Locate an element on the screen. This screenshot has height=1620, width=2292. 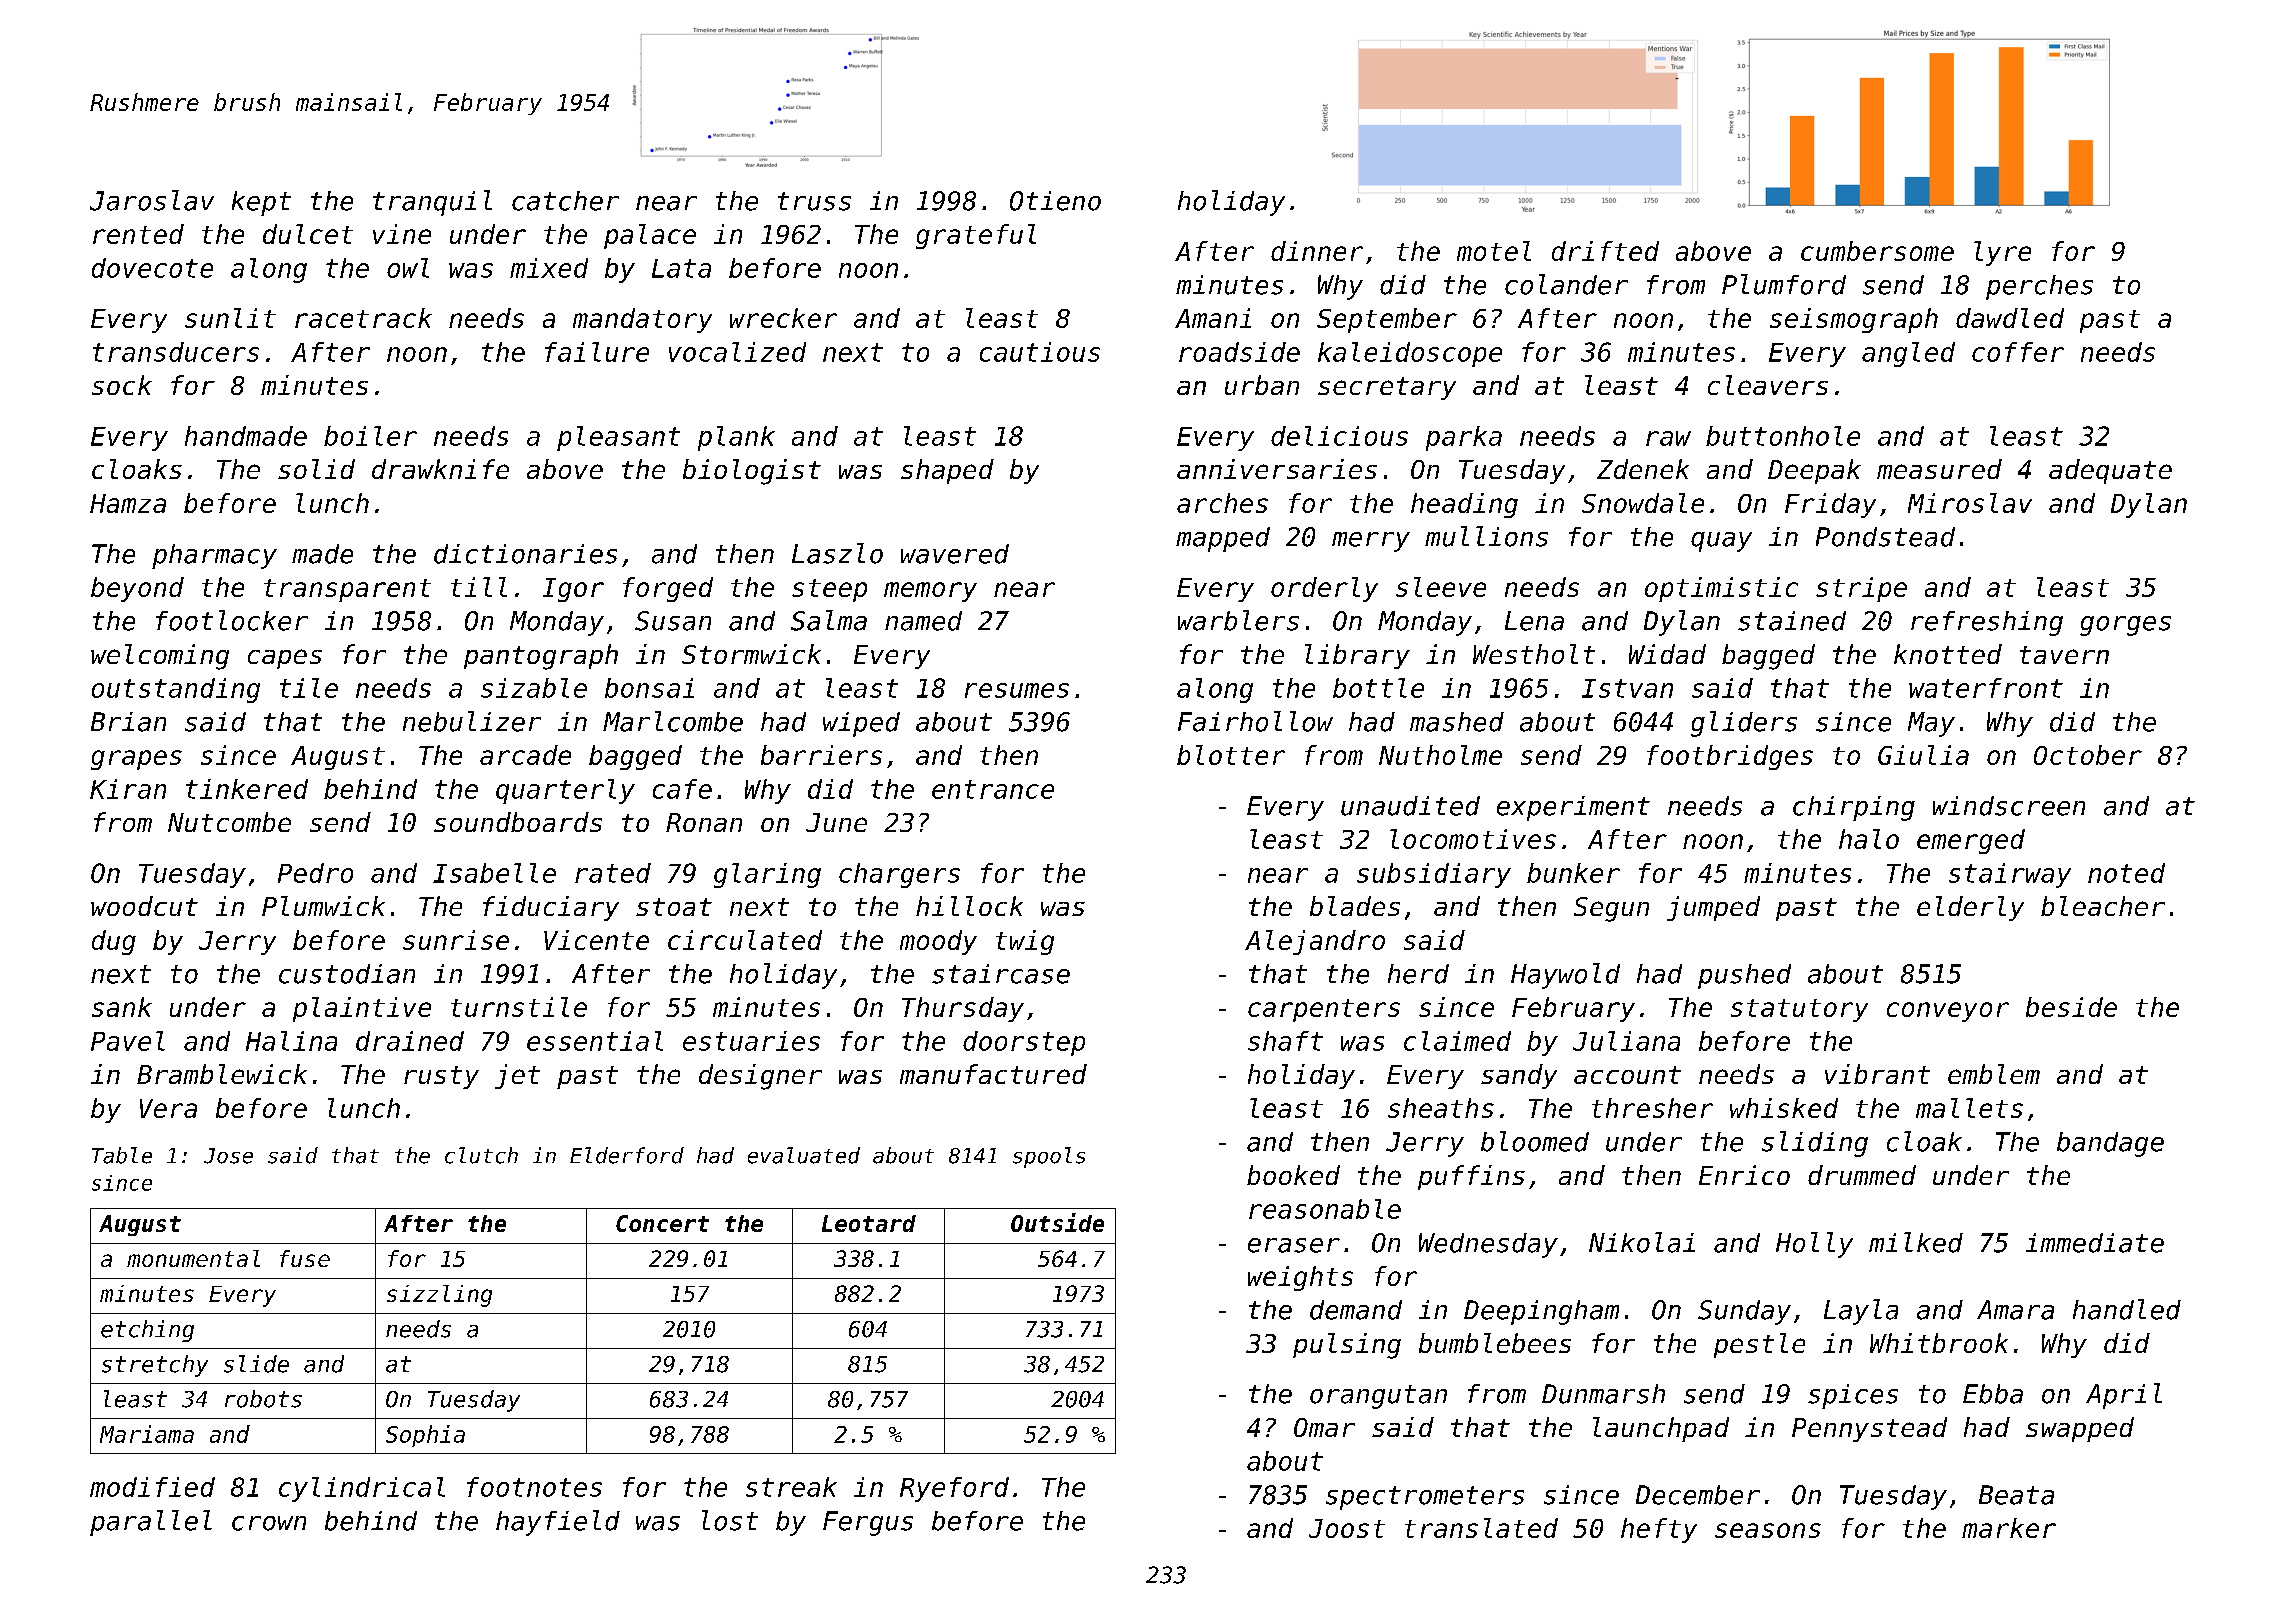
drained is located at coordinates (410, 1041).
